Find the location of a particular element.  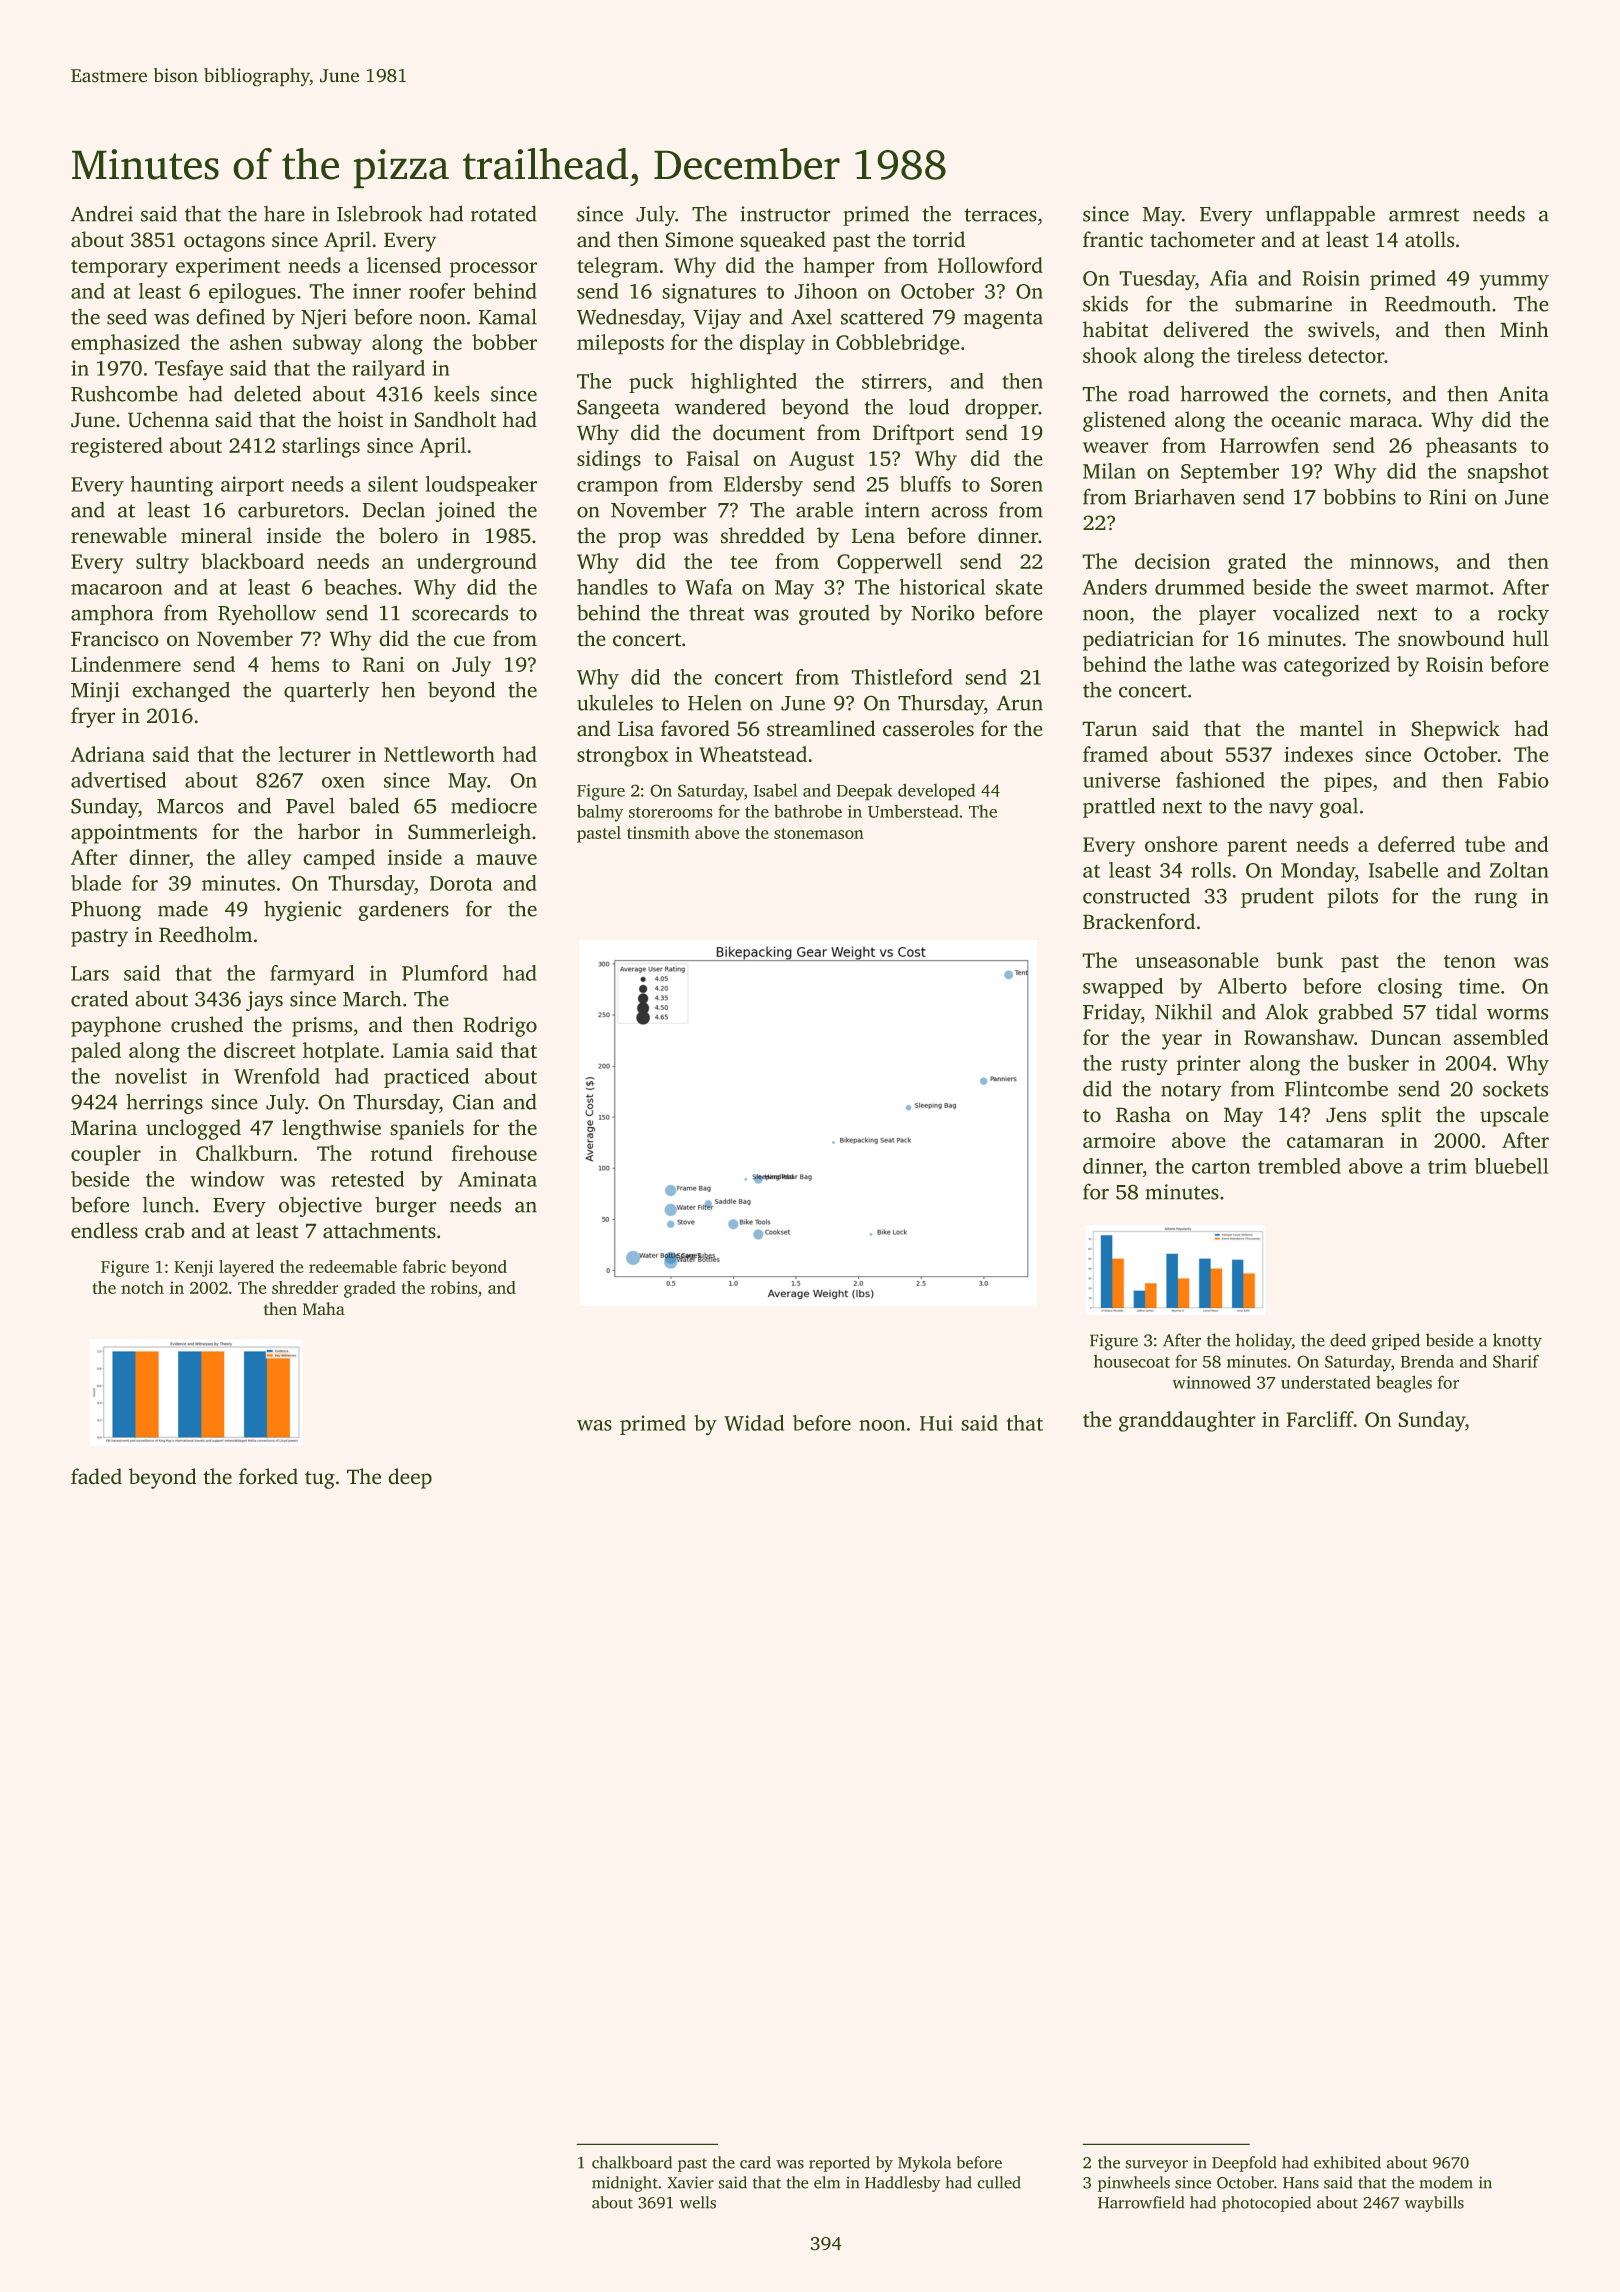

Hollowford is located at coordinates (990, 265).
